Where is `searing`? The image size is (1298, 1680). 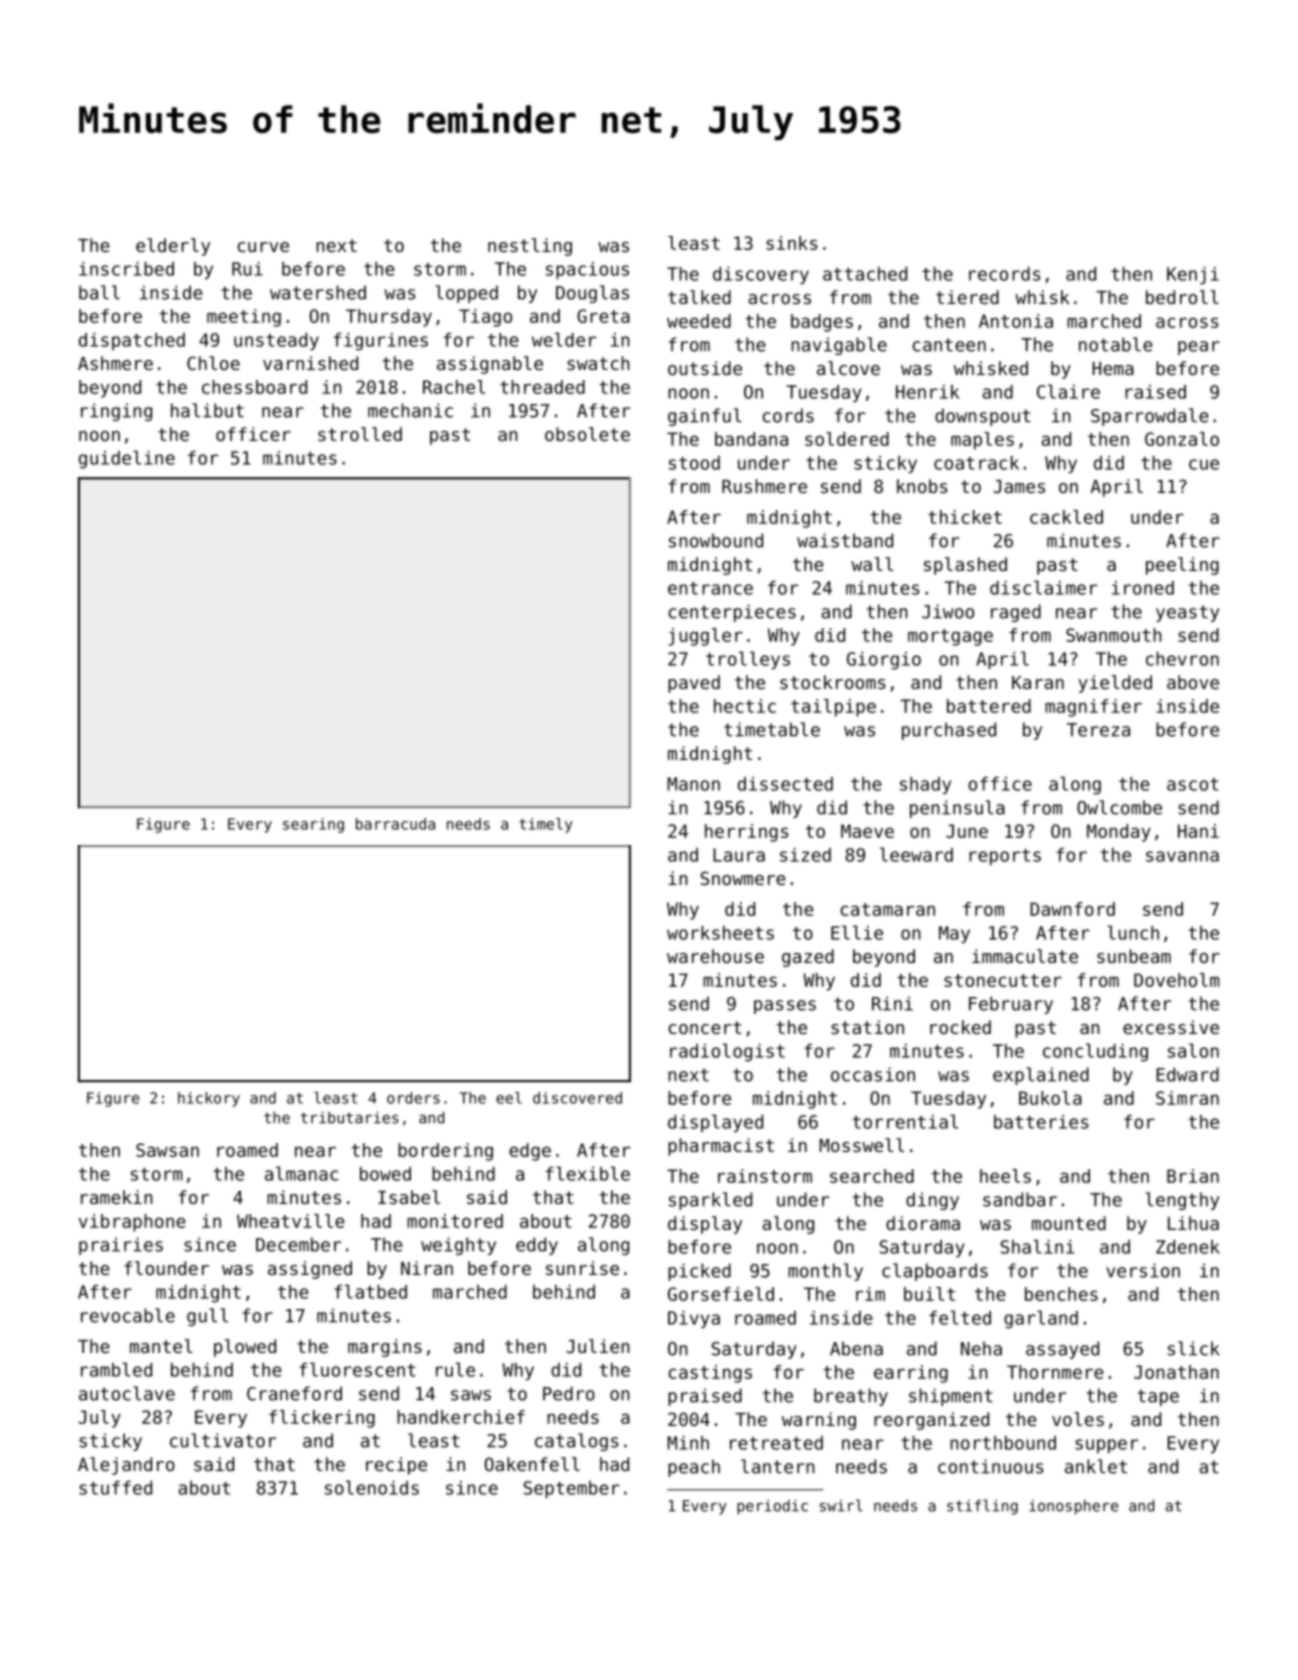 searing is located at coordinates (313, 825).
